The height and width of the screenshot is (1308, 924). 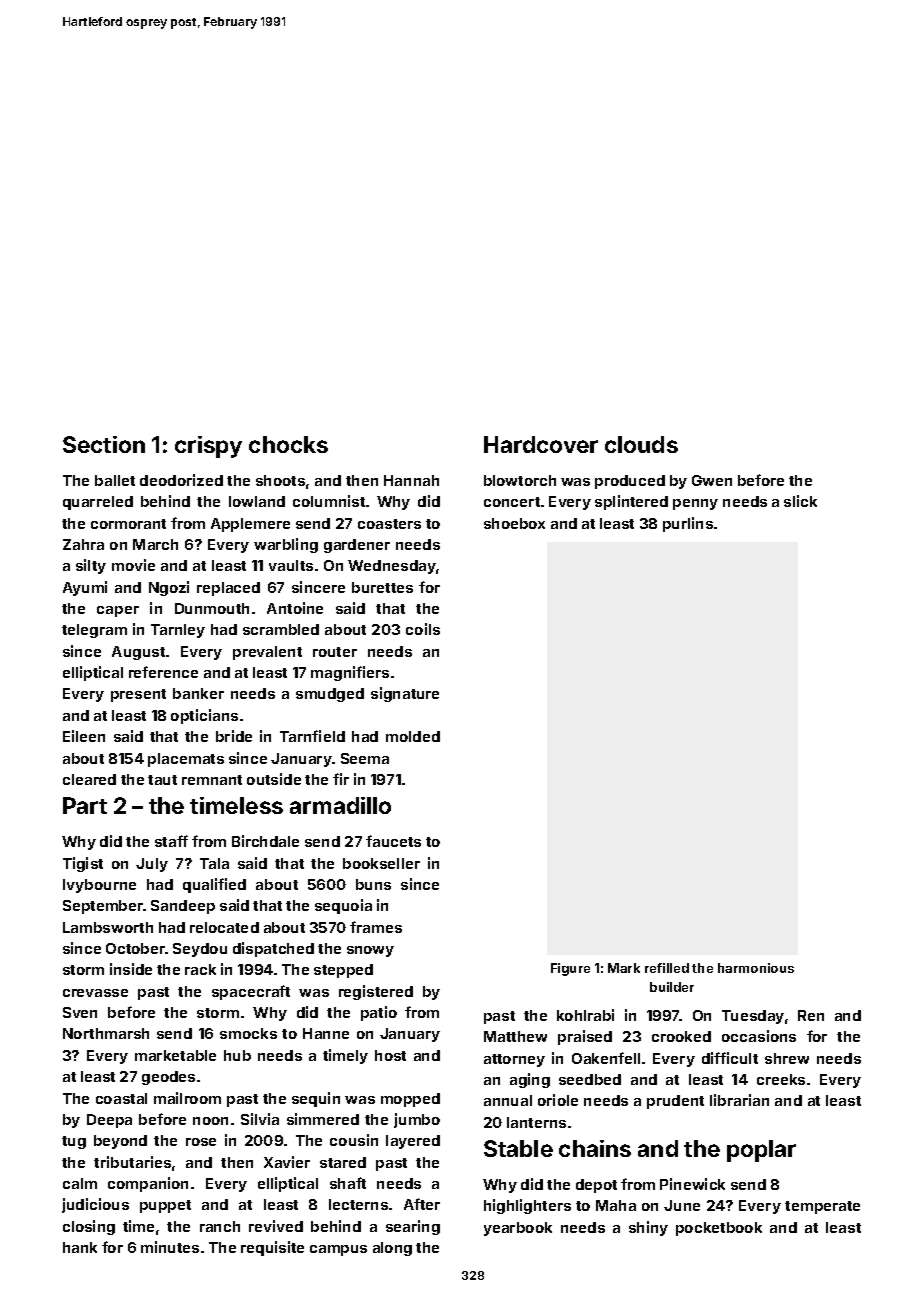 What do you see at coordinates (214, 863) in the screenshot?
I see `Tala` at bounding box center [214, 863].
